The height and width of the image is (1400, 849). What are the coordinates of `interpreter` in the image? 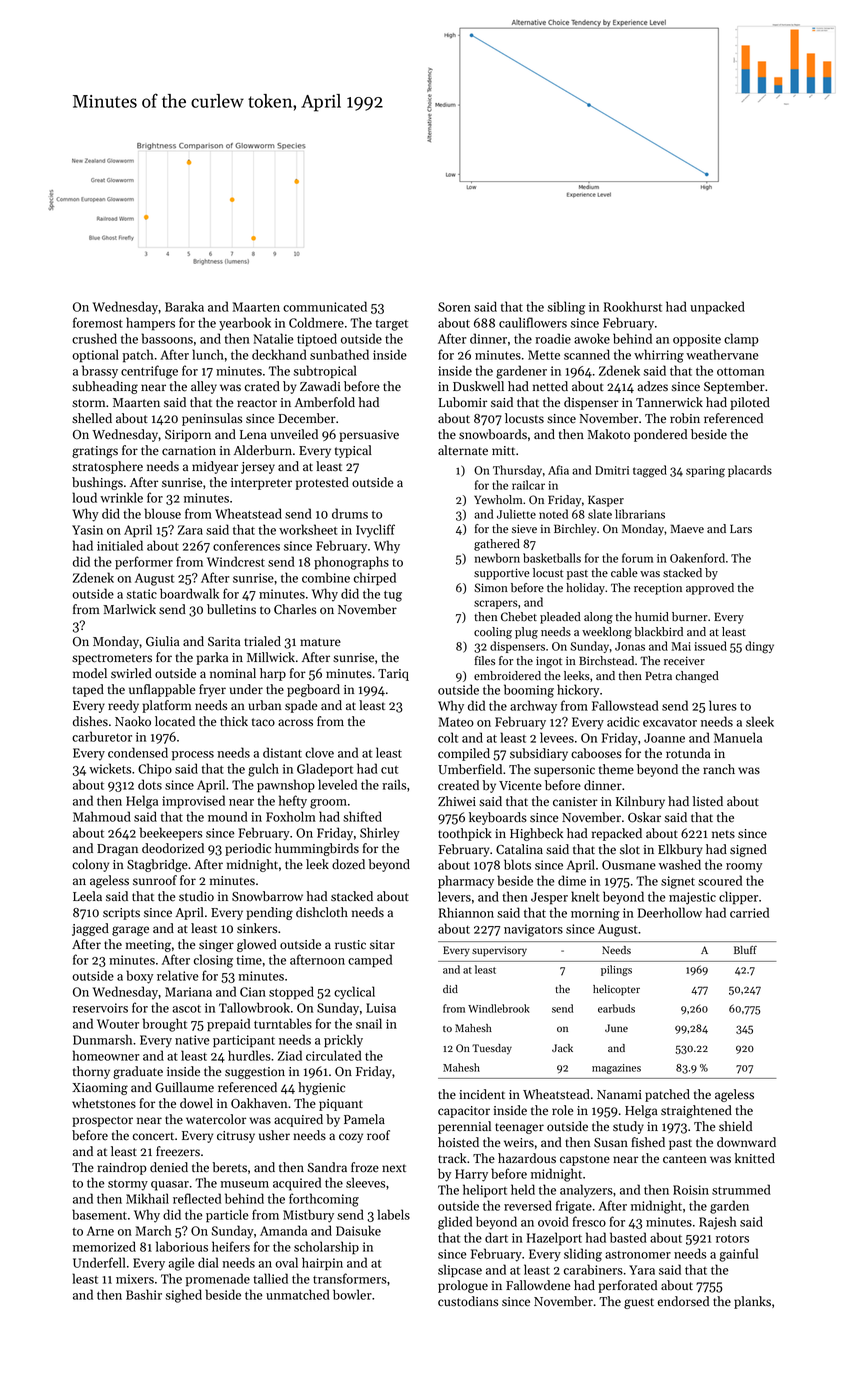 It's located at (261, 484).
